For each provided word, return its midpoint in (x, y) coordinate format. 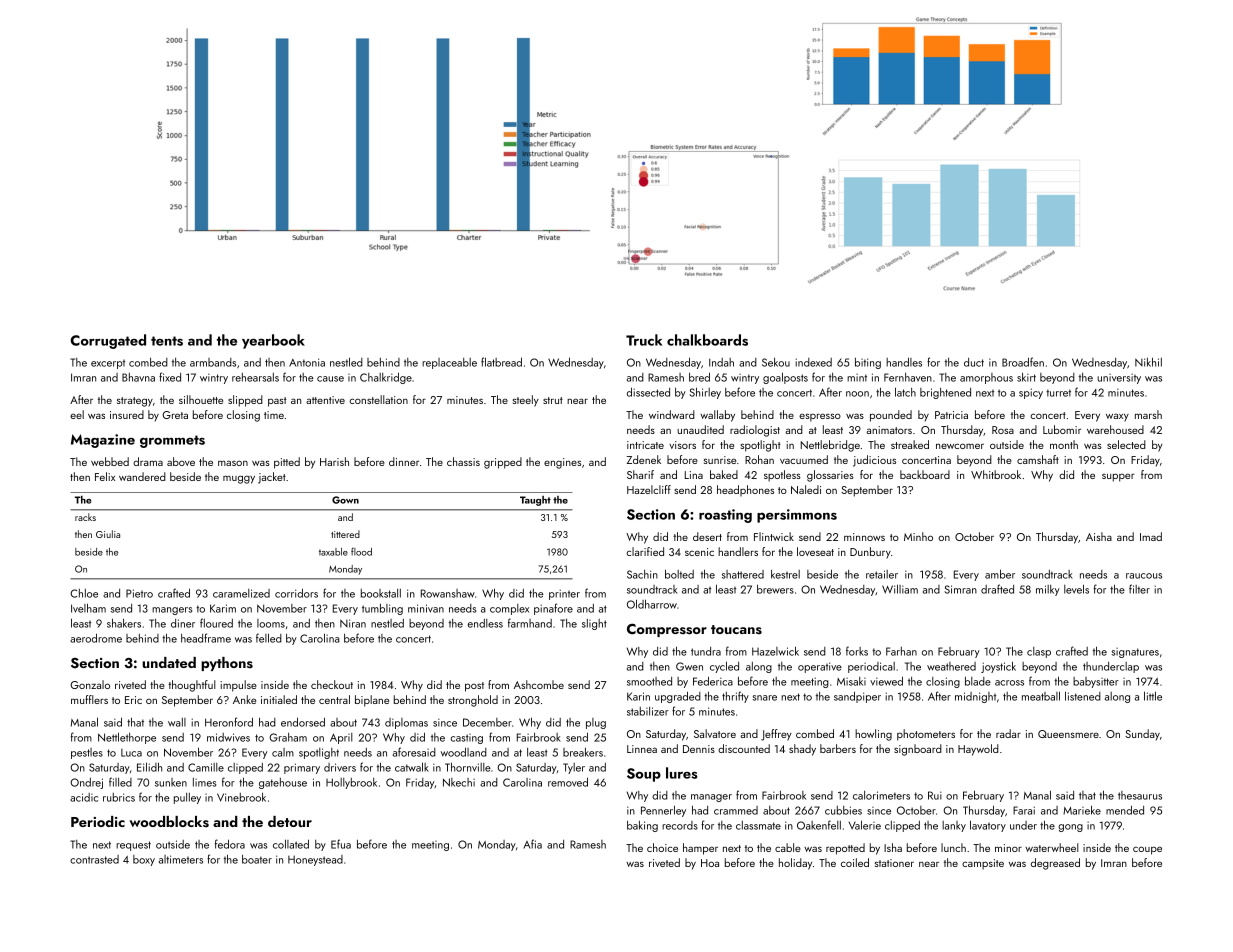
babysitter (1096, 682)
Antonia (307, 362)
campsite (983, 864)
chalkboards (707, 340)
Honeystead (315, 860)
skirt (1026, 377)
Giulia (108, 534)
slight (594, 624)
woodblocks (169, 822)
